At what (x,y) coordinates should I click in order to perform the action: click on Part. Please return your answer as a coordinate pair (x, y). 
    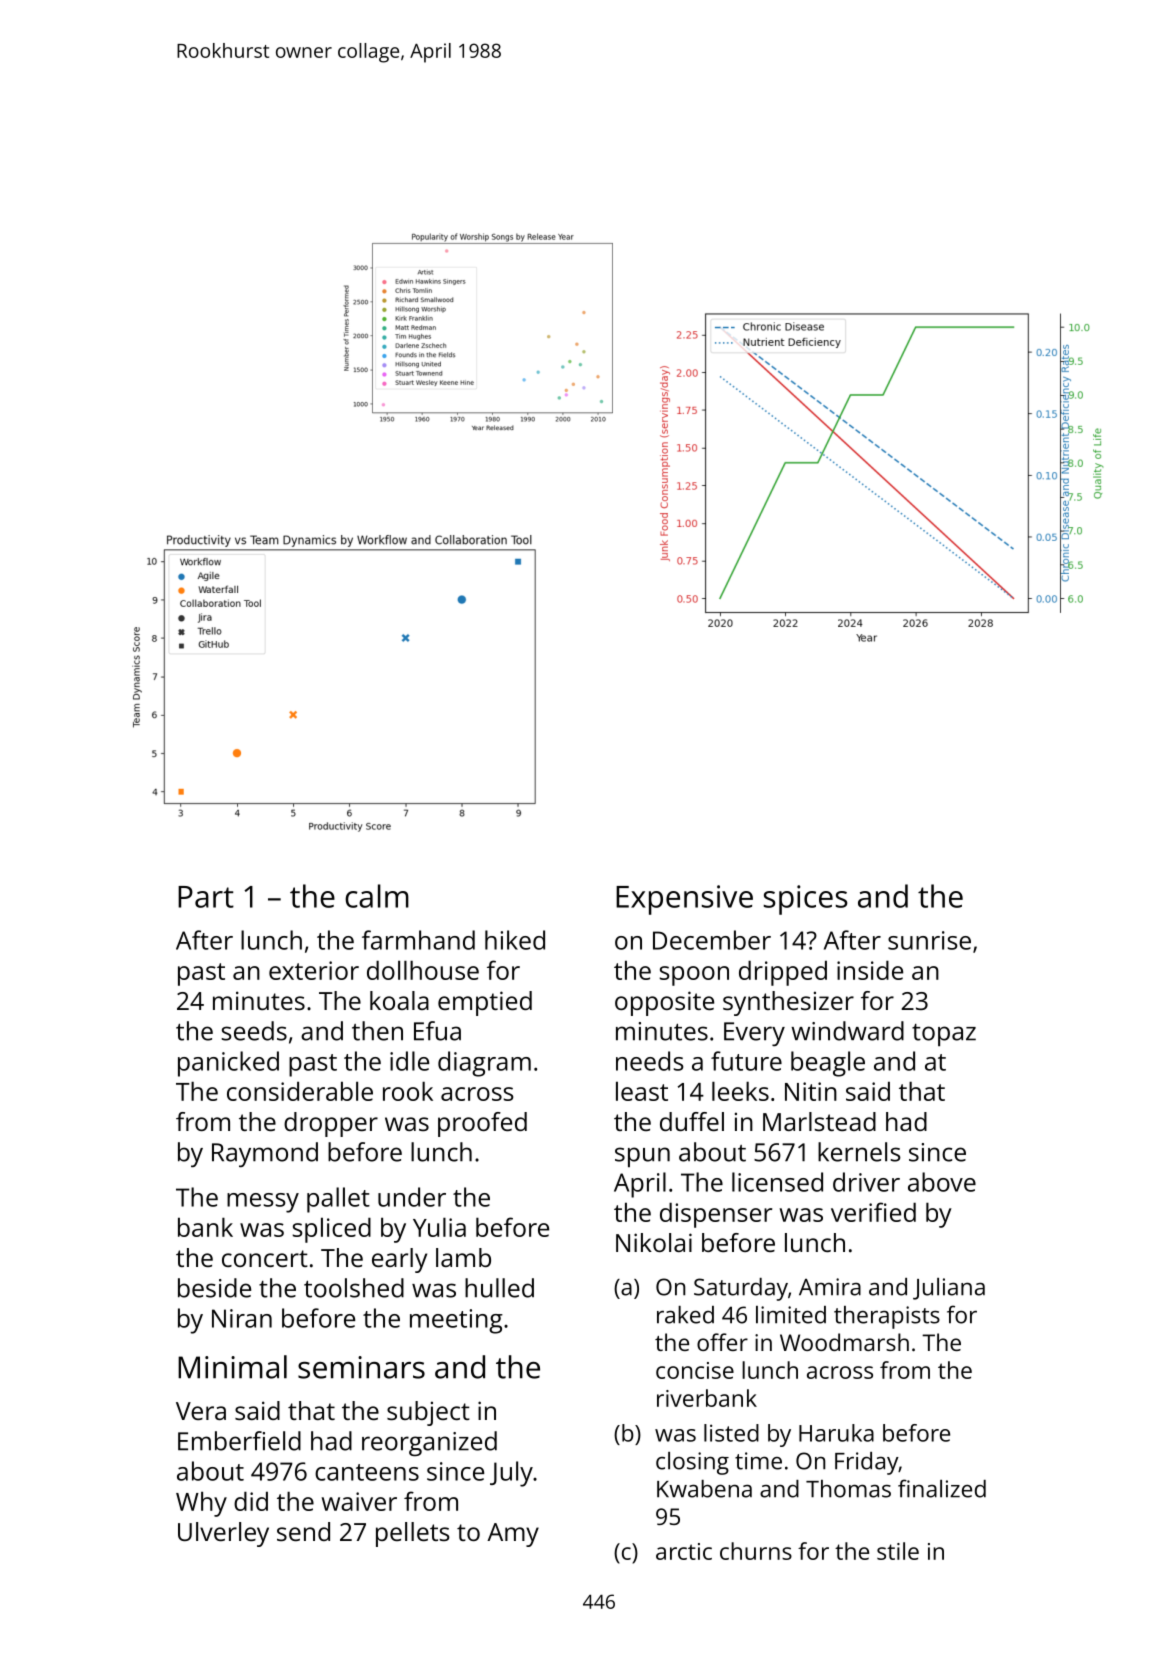
    Looking at the image, I should click on (206, 897).
